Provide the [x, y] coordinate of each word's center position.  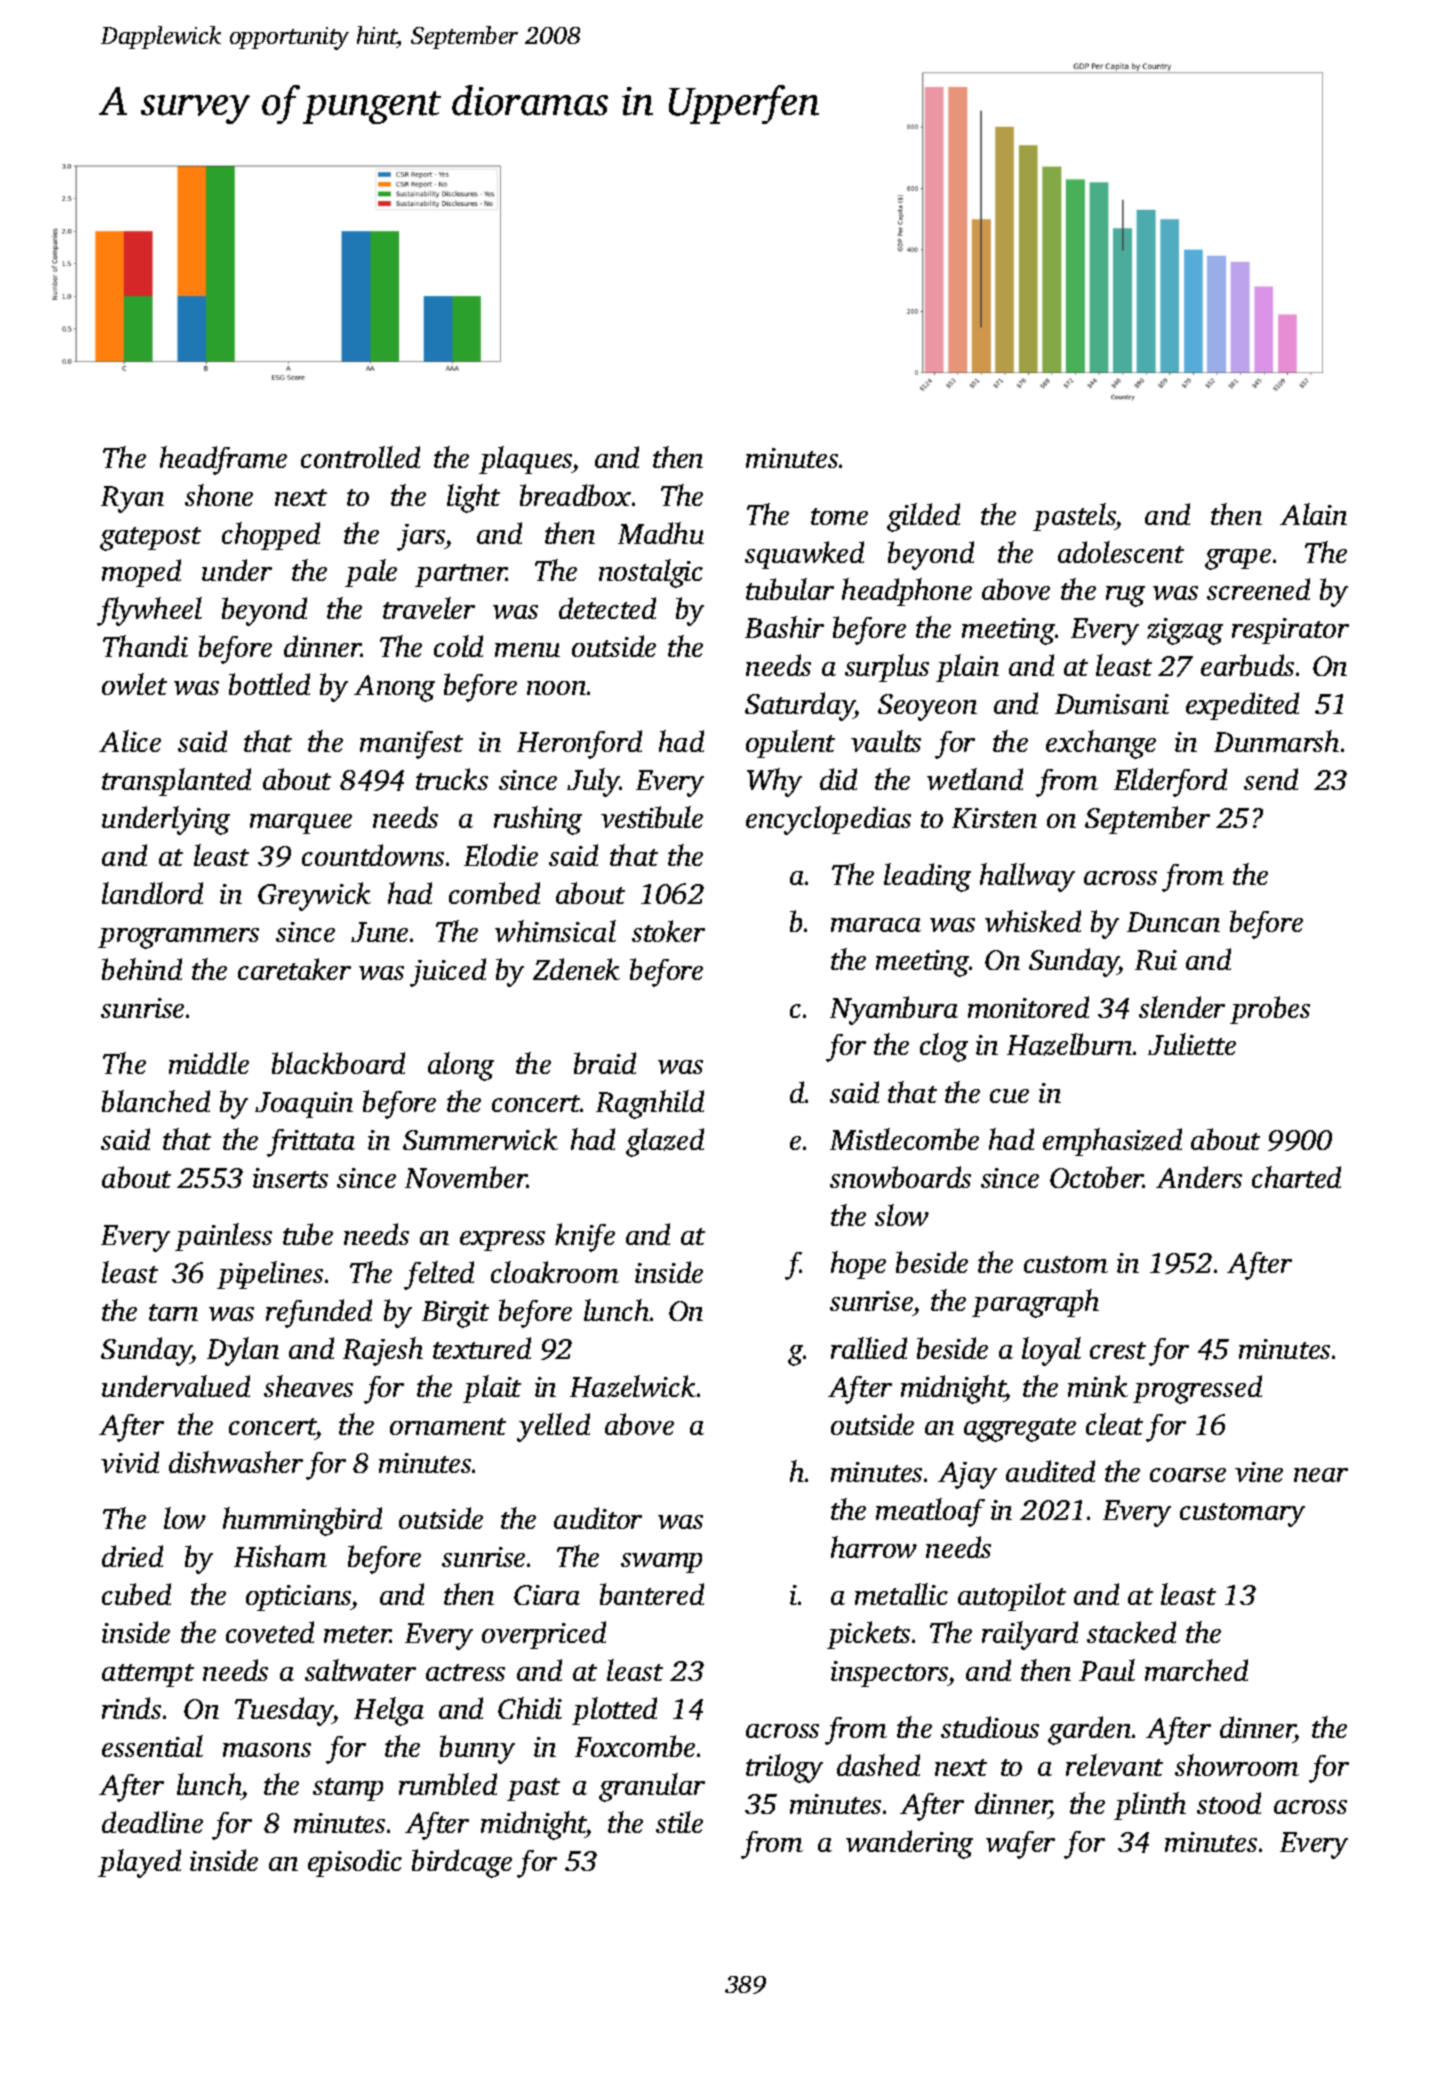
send [1271, 779]
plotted [614, 1711]
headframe [223, 460]
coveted [270, 1632]
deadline [152, 1822]
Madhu [661, 533]
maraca [876, 925]
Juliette [1192, 1044]
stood [1229, 1803]
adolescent [1121, 552]
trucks [452, 779]
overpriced [544, 1635]
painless [223, 1237]
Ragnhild [650, 1104]
